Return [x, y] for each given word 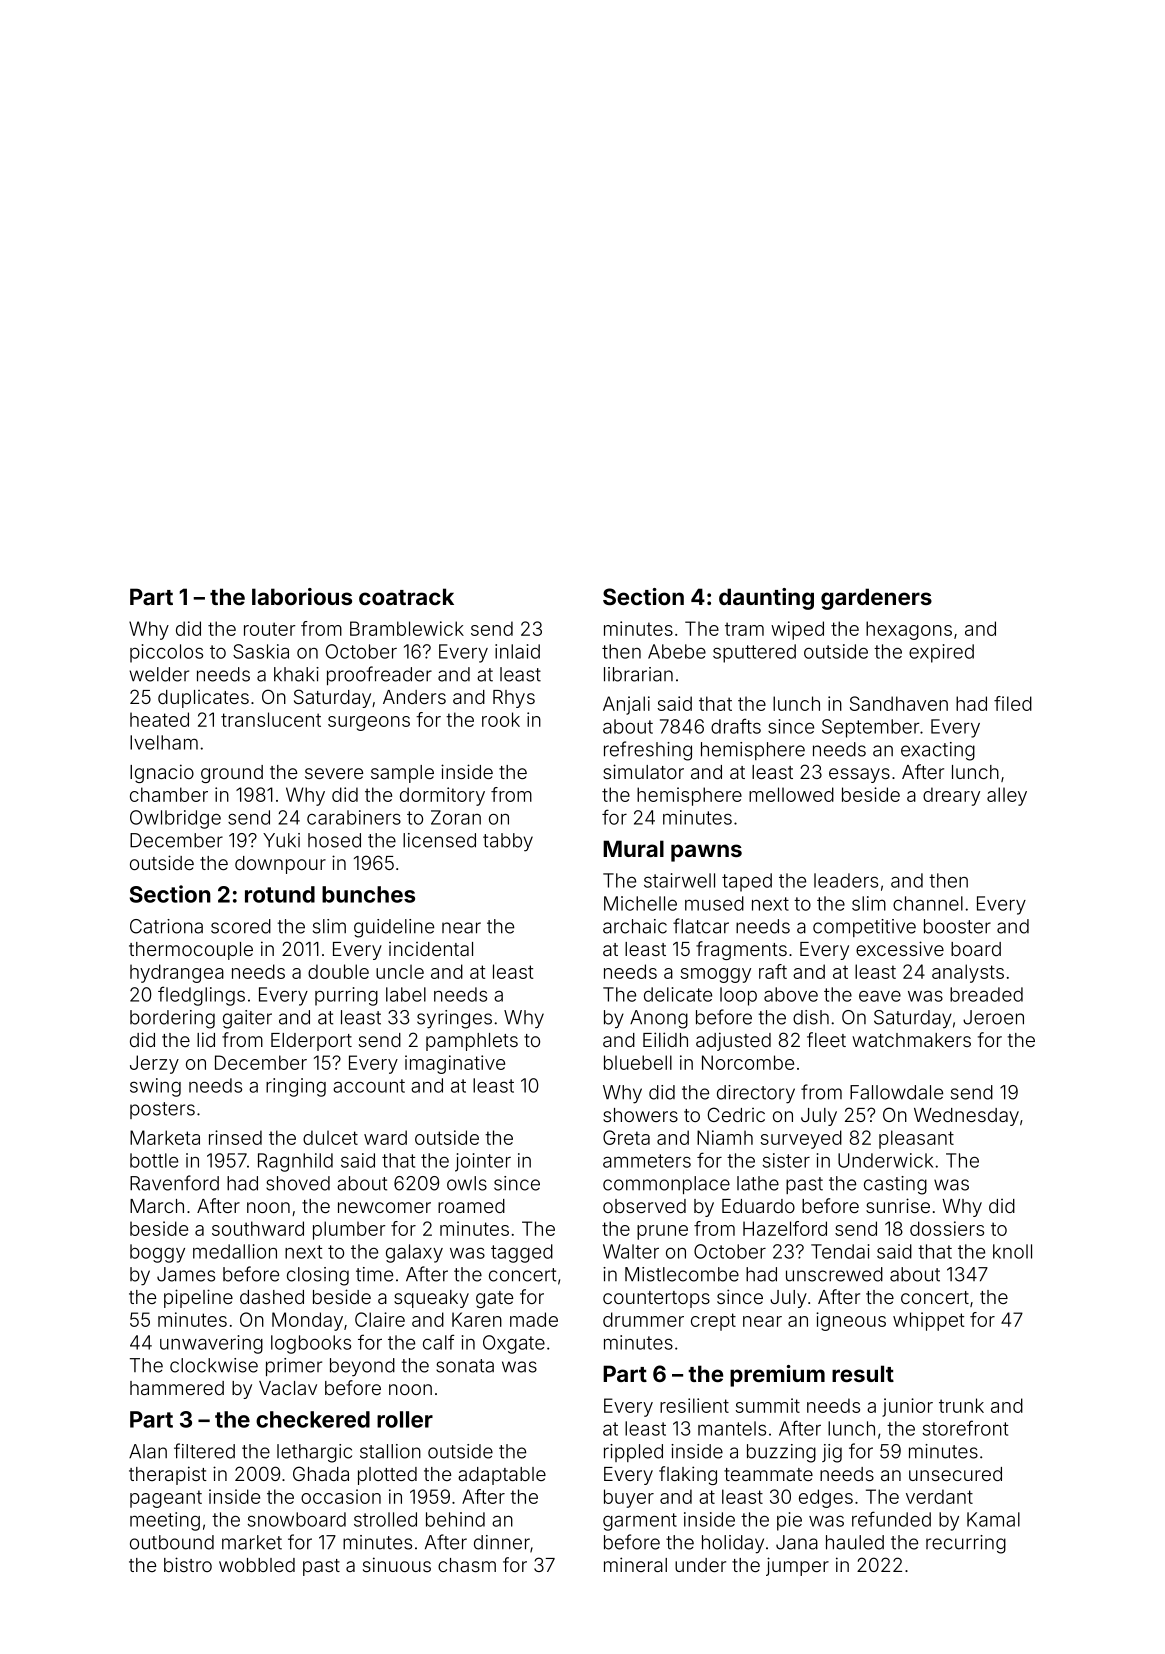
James [186, 1274]
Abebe [677, 651]
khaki [296, 674]
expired [941, 653]
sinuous [397, 1564]
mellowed [791, 794]
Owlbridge [175, 819]
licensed [439, 840]
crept [713, 1322]
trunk [961, 1405]
